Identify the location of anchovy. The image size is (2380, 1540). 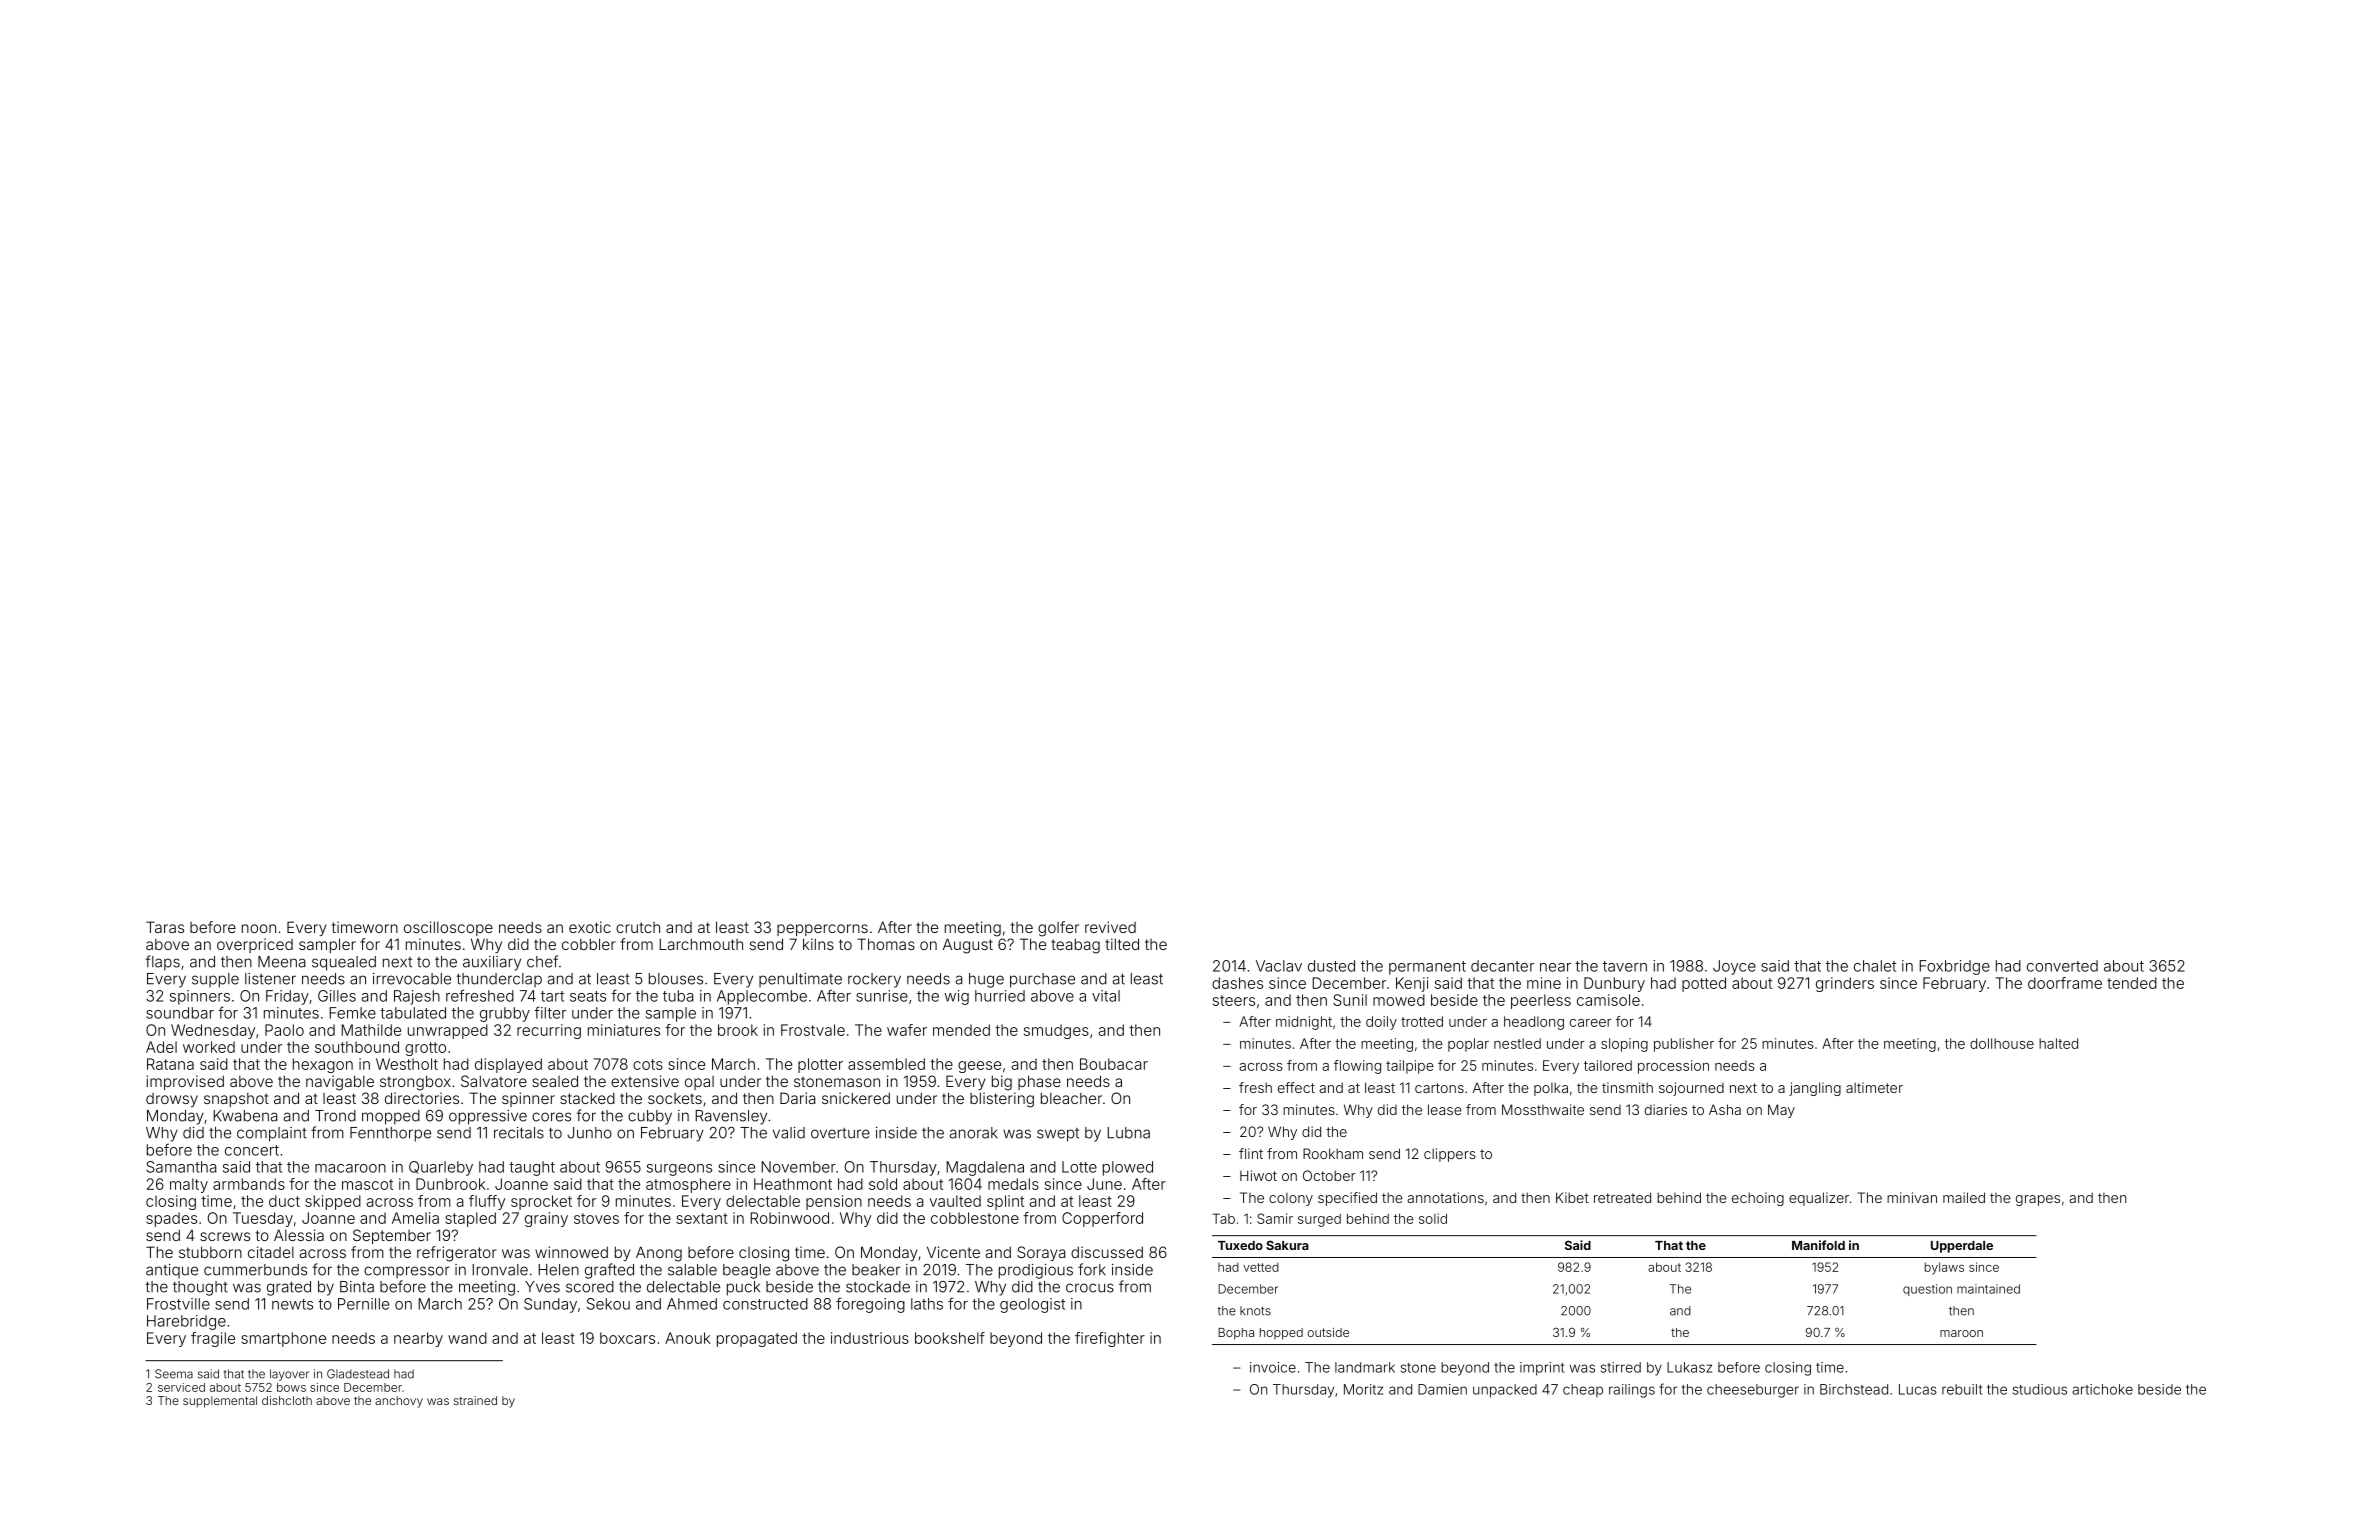
(399, 1402).
